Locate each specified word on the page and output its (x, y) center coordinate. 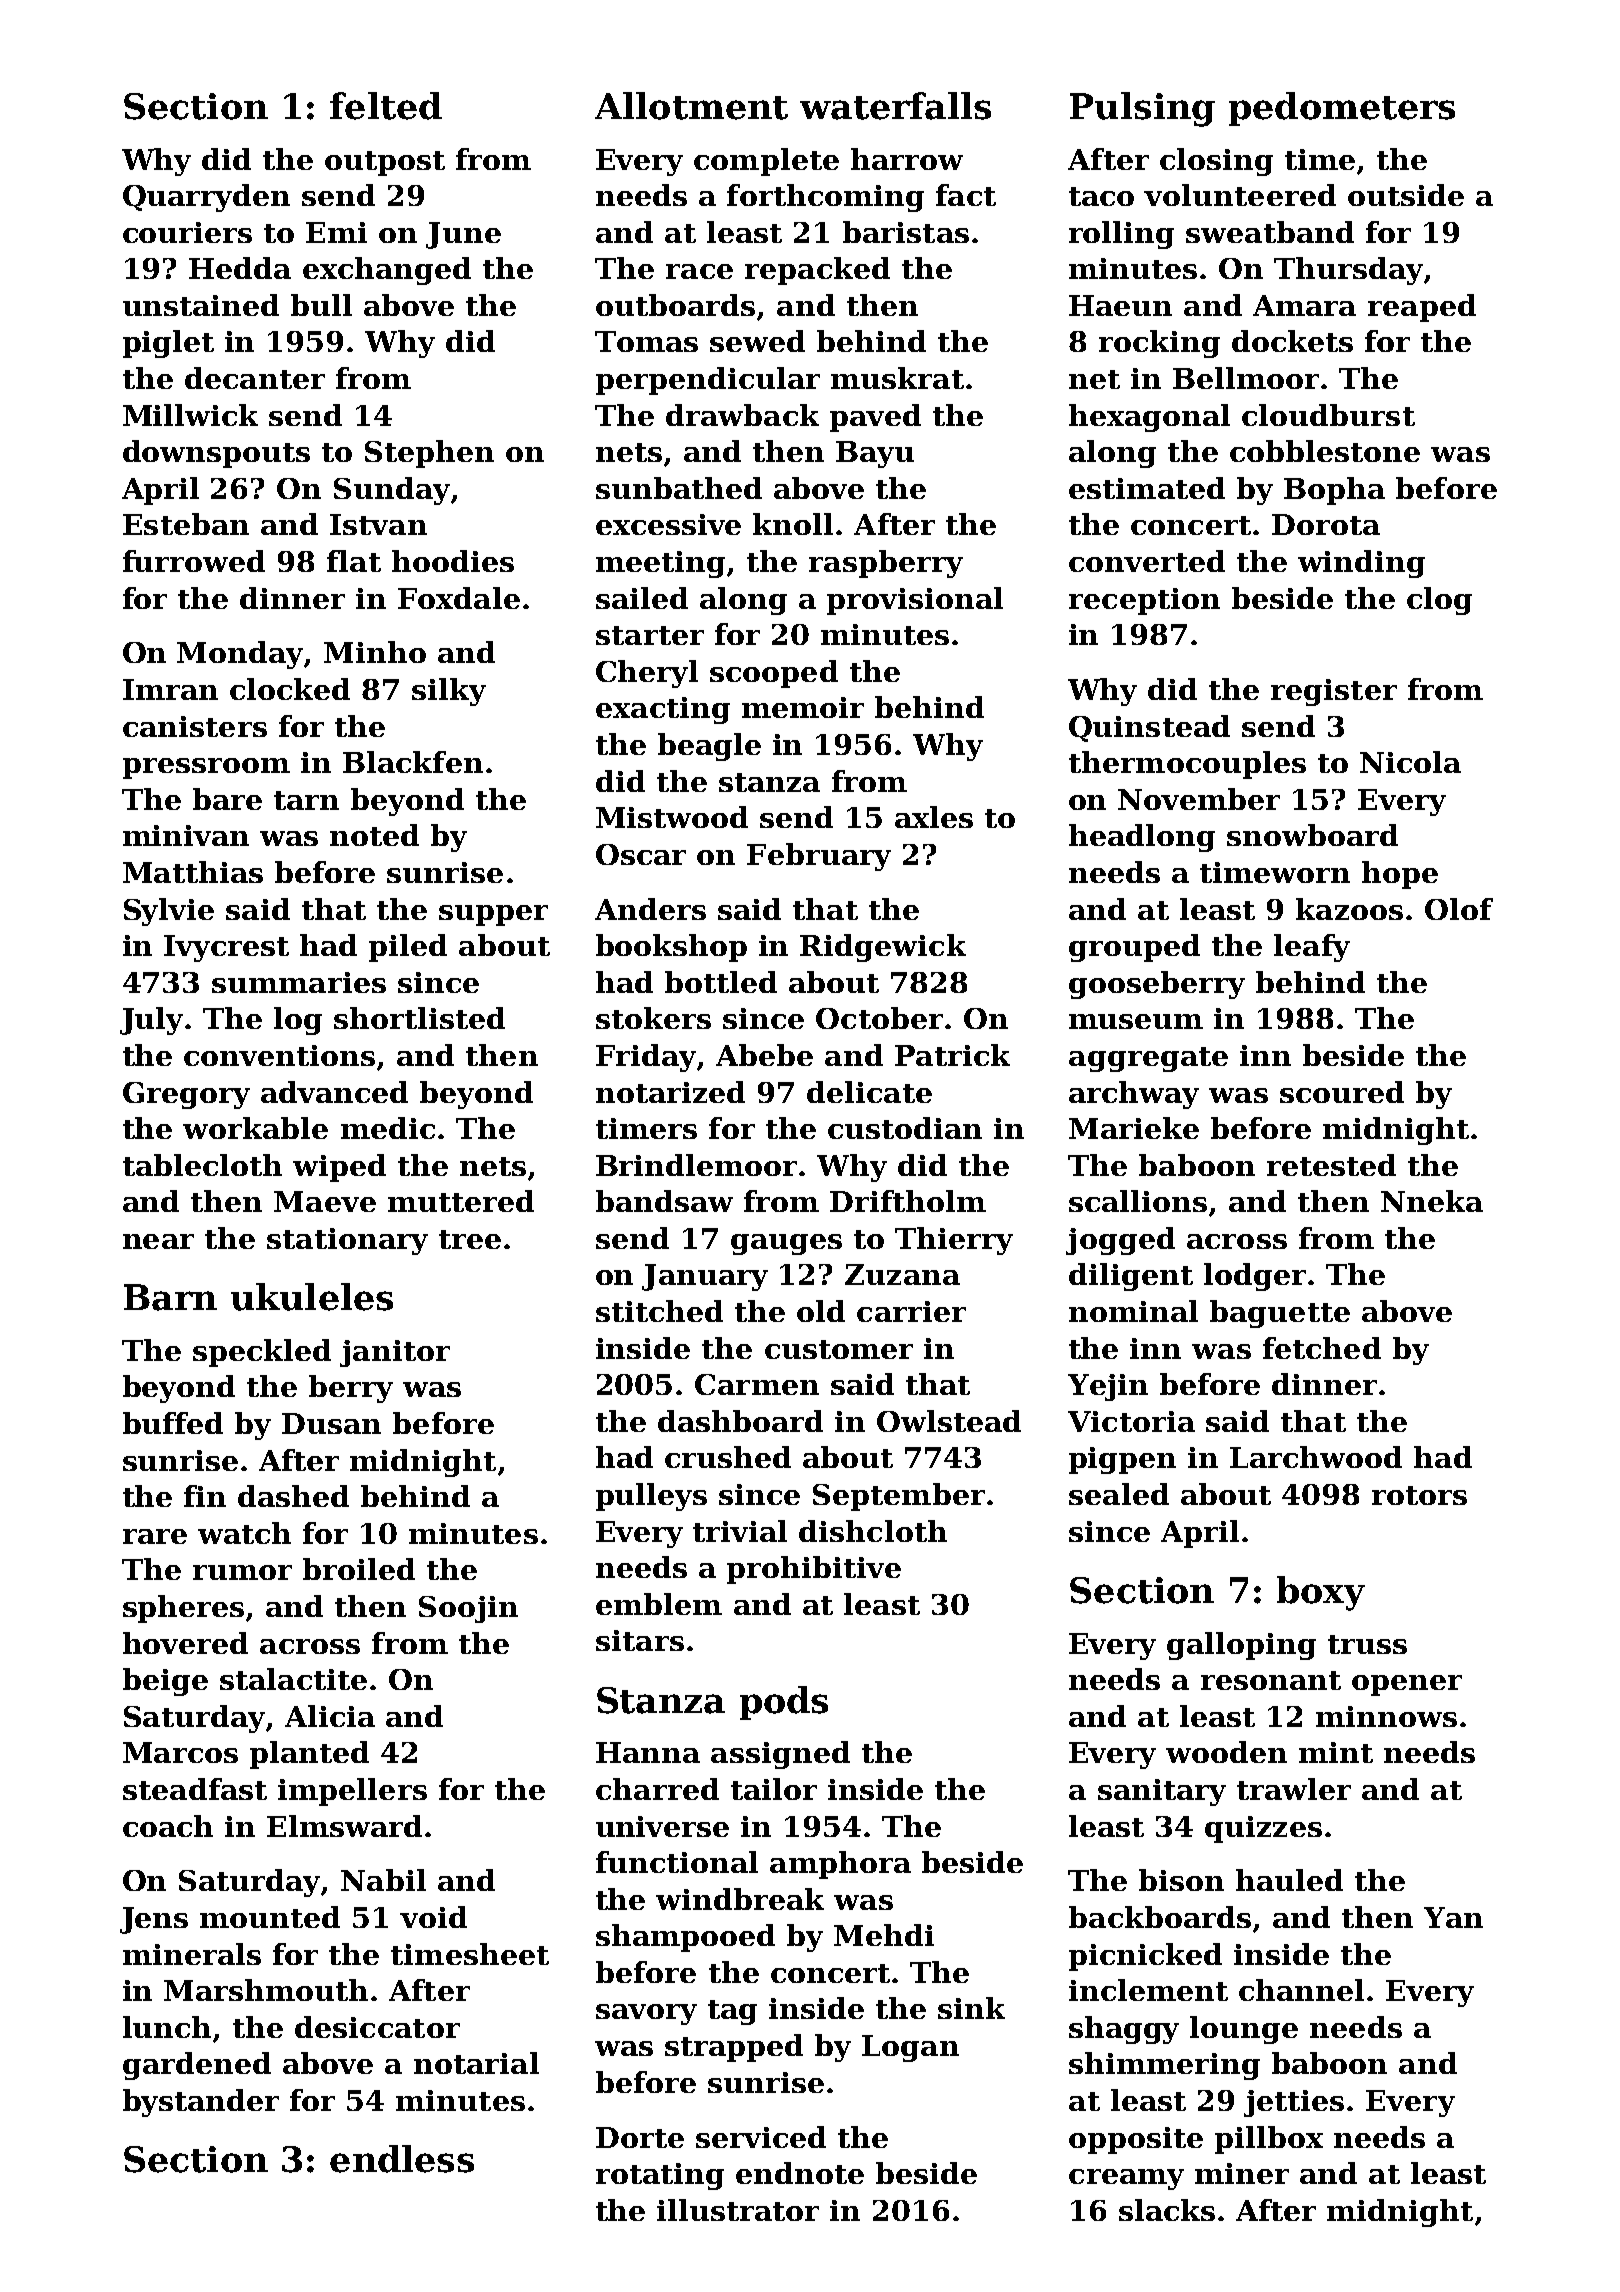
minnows (1386, 1716)
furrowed (194, 561)
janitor (395, 1353)
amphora (840, 1865)
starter (650, 635)
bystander (201, 2103)
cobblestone (1325, 451)
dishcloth (873, 1531)
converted (1147, 561)
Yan (1453, 1917)
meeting (660, 564)
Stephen (429, 454)
